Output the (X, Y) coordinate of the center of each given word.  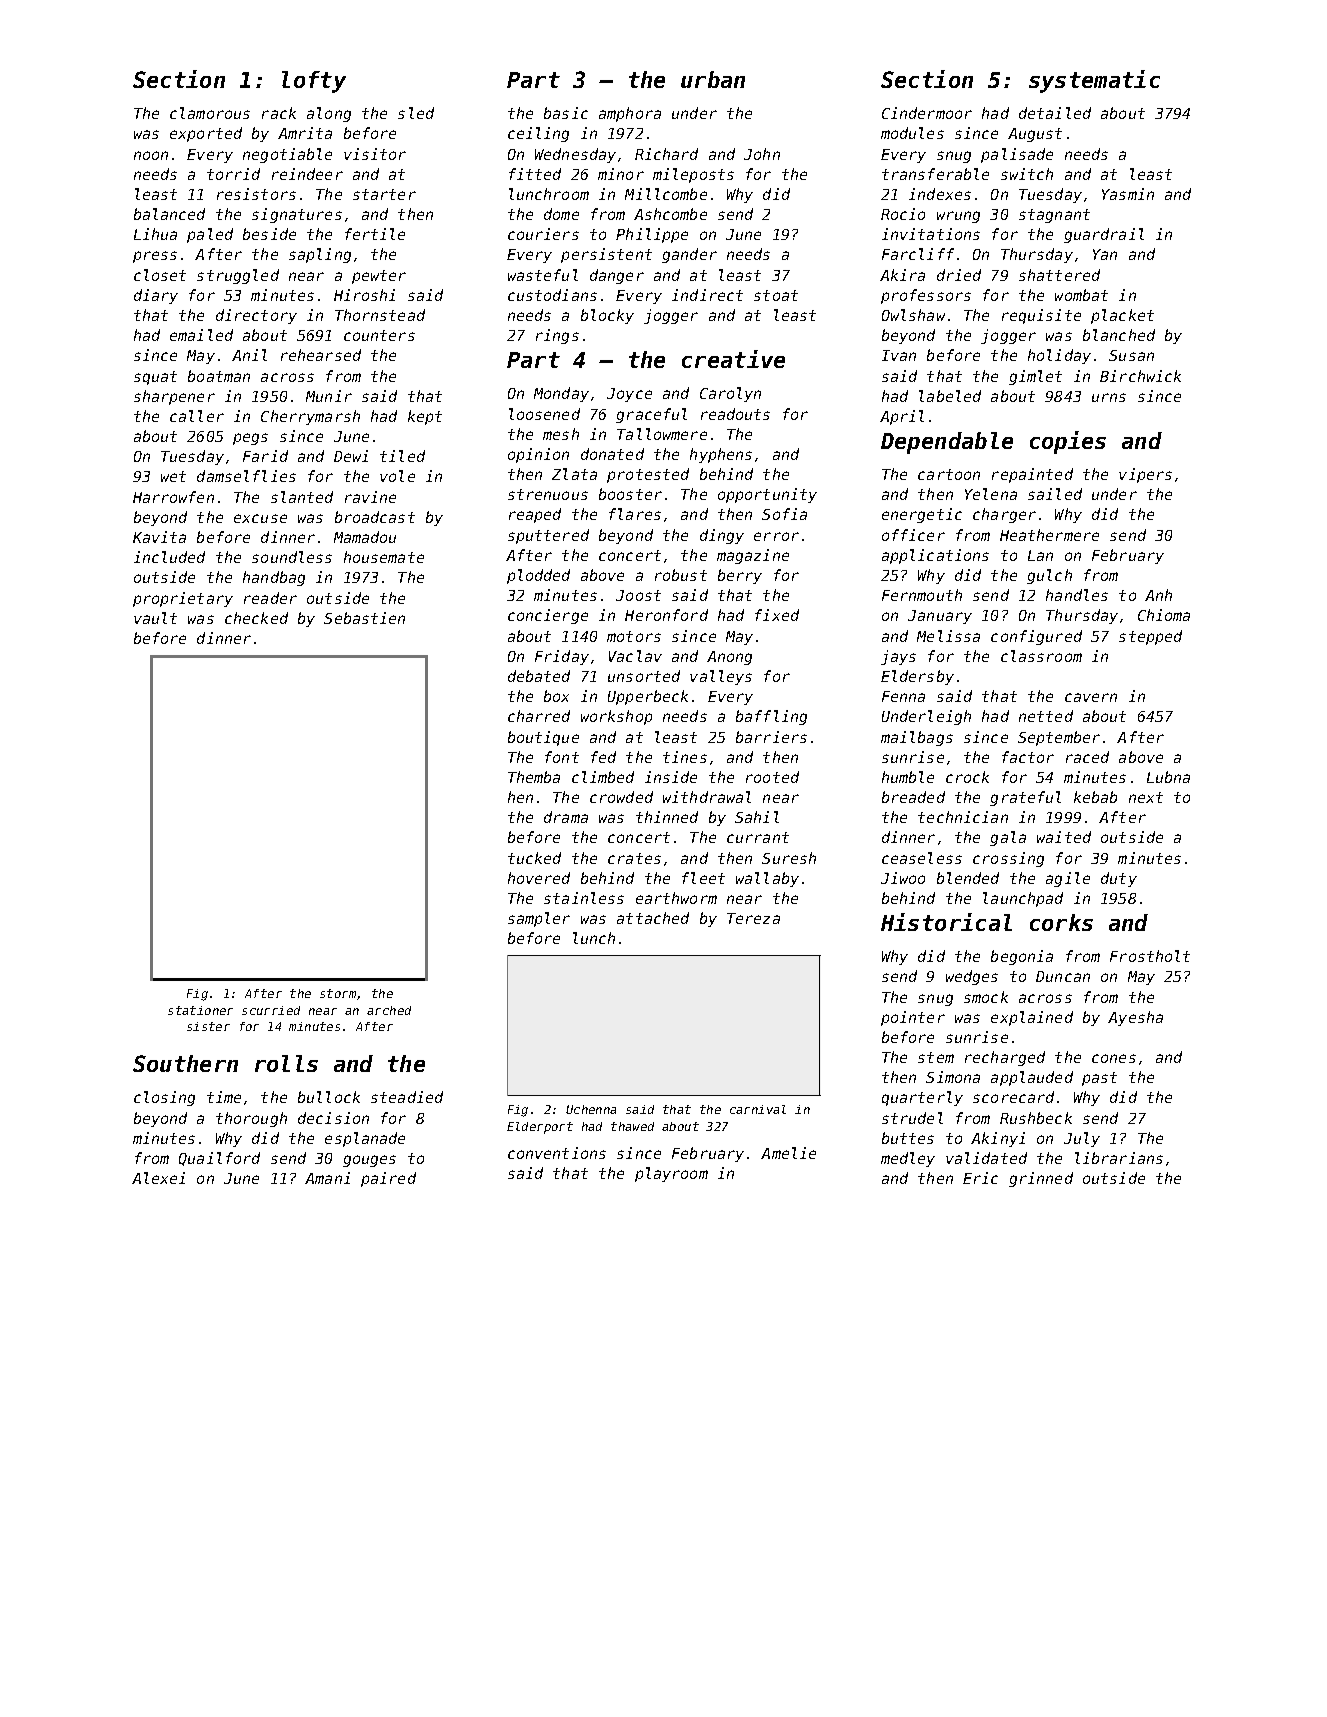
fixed (777, 615)
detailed (1055, 113)
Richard (666, 154)
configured (1036, 637)
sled (416, 113)
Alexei (158, 1178)
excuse (260, 518)
